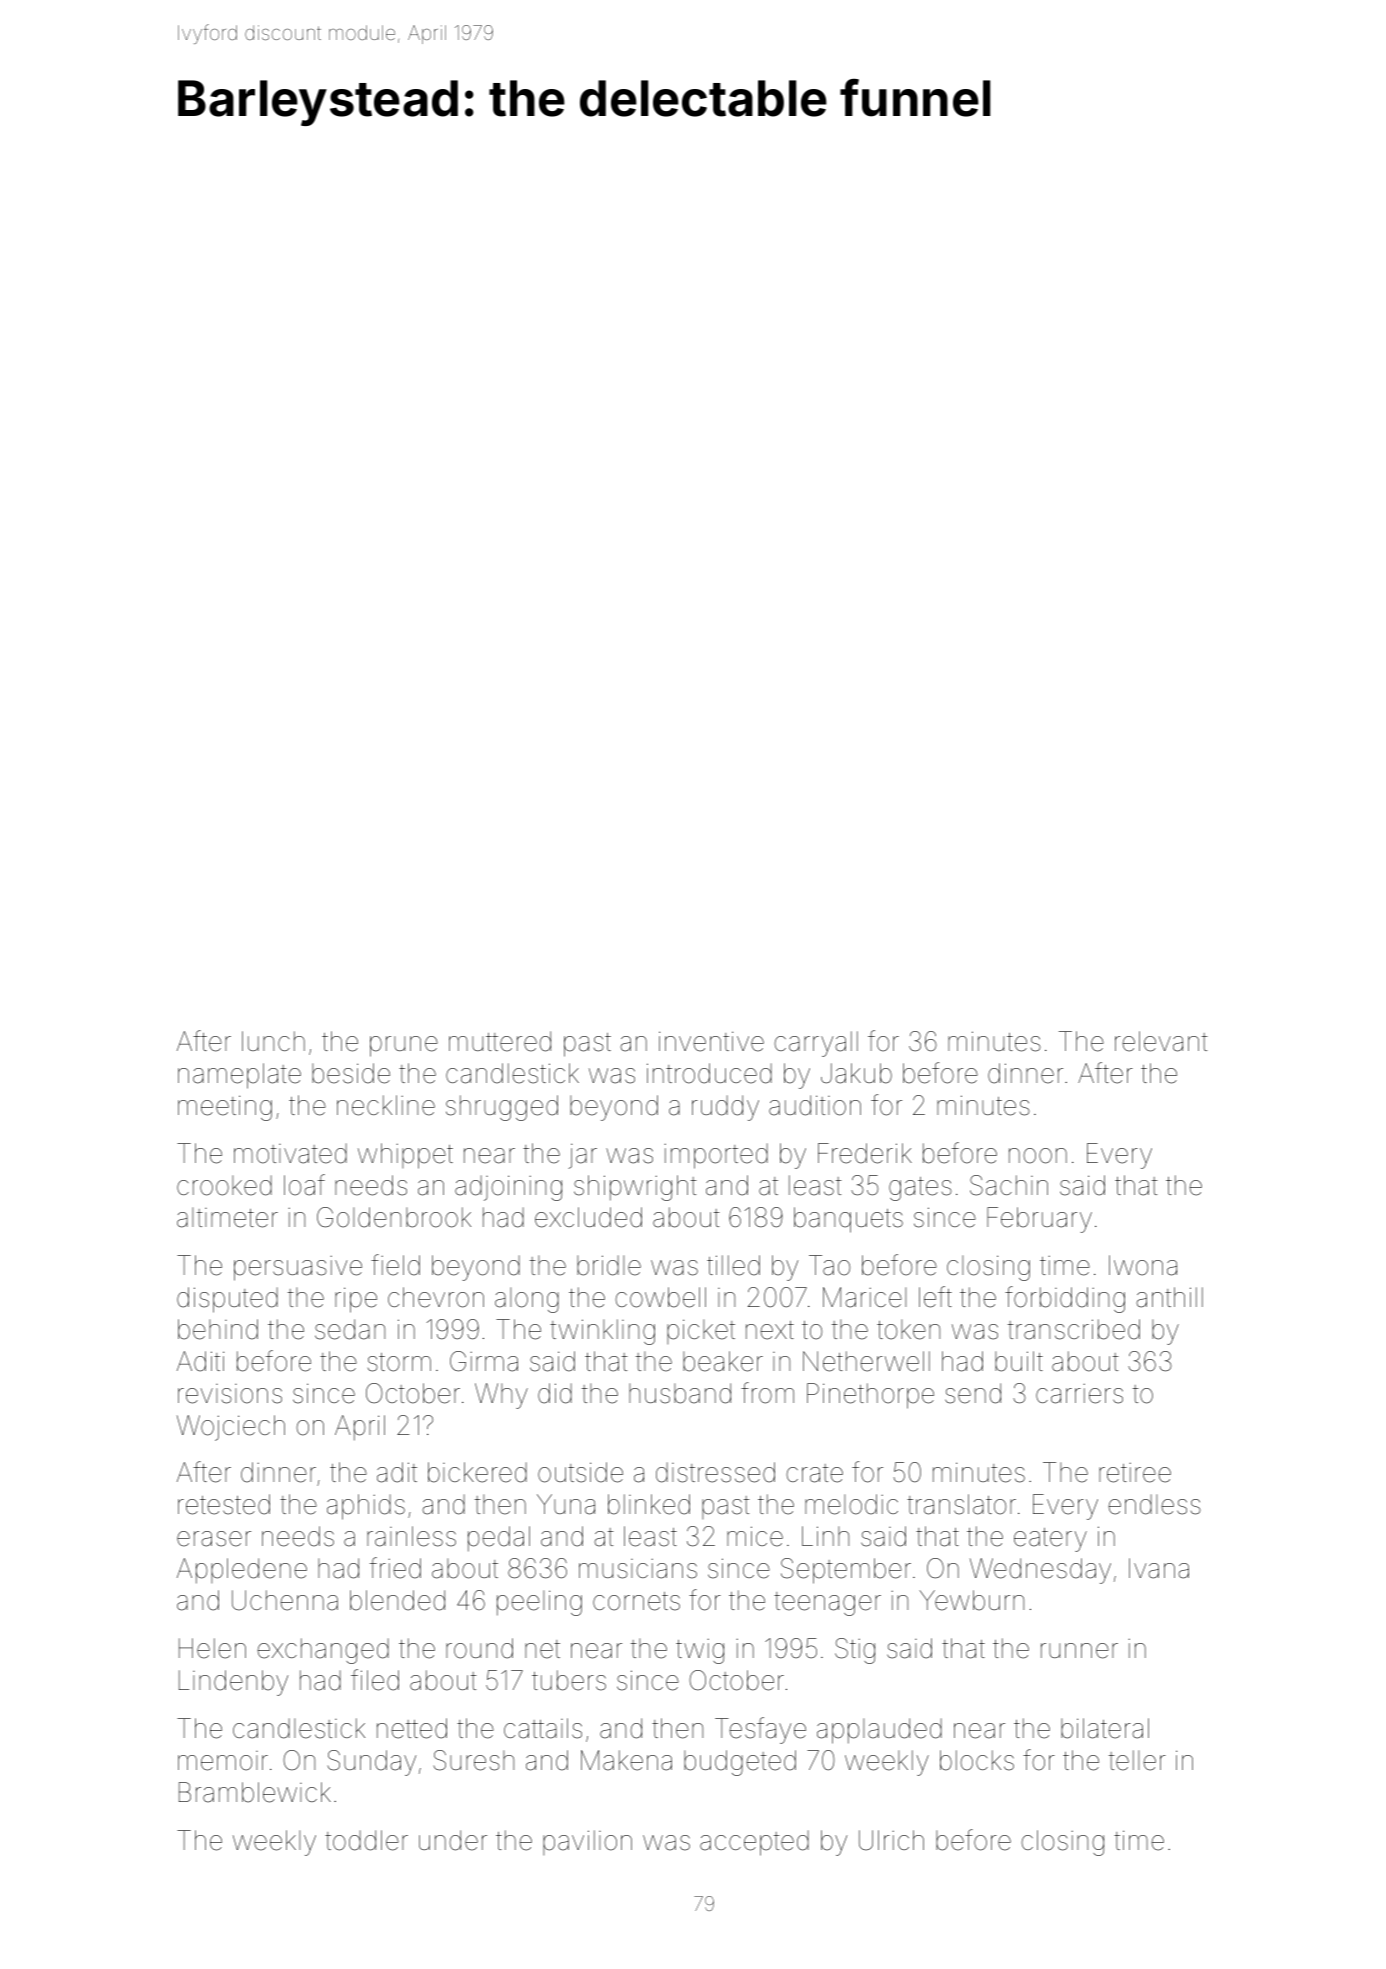 The width and height of the screenshot is (1386, 1969). Describe the element at coordinates (1159, 1568) in the screenshot. I see `Ivana` at that location.
